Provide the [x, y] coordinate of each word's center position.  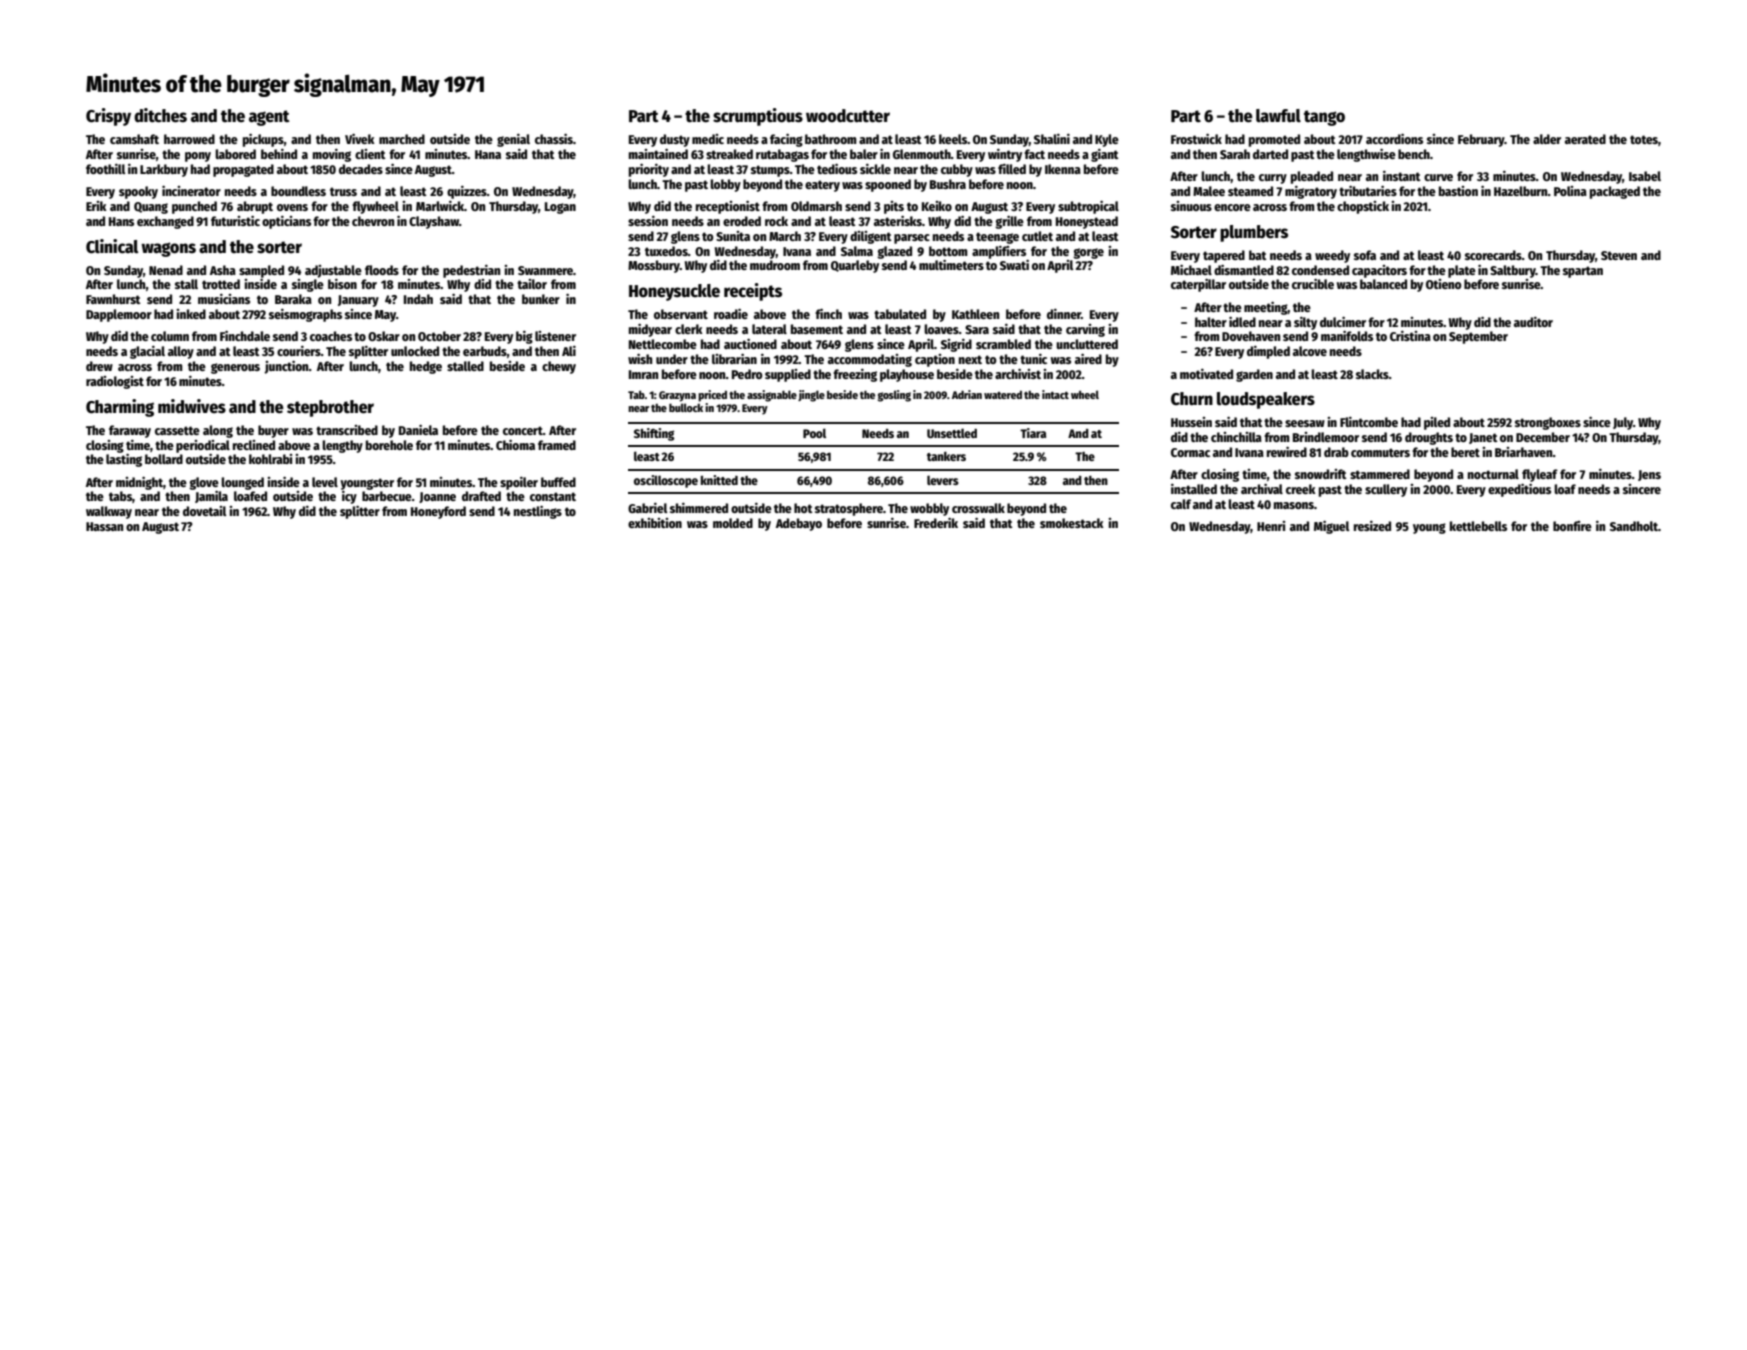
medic [708, 139]
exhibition [655, 523]
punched [194, 207]
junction [286, 367]
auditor [1533, 322]
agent [269, 118]
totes [1644, 139]
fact [1034, 154]
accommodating [870, 360]
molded [733, 523]
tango [1324, 118]
